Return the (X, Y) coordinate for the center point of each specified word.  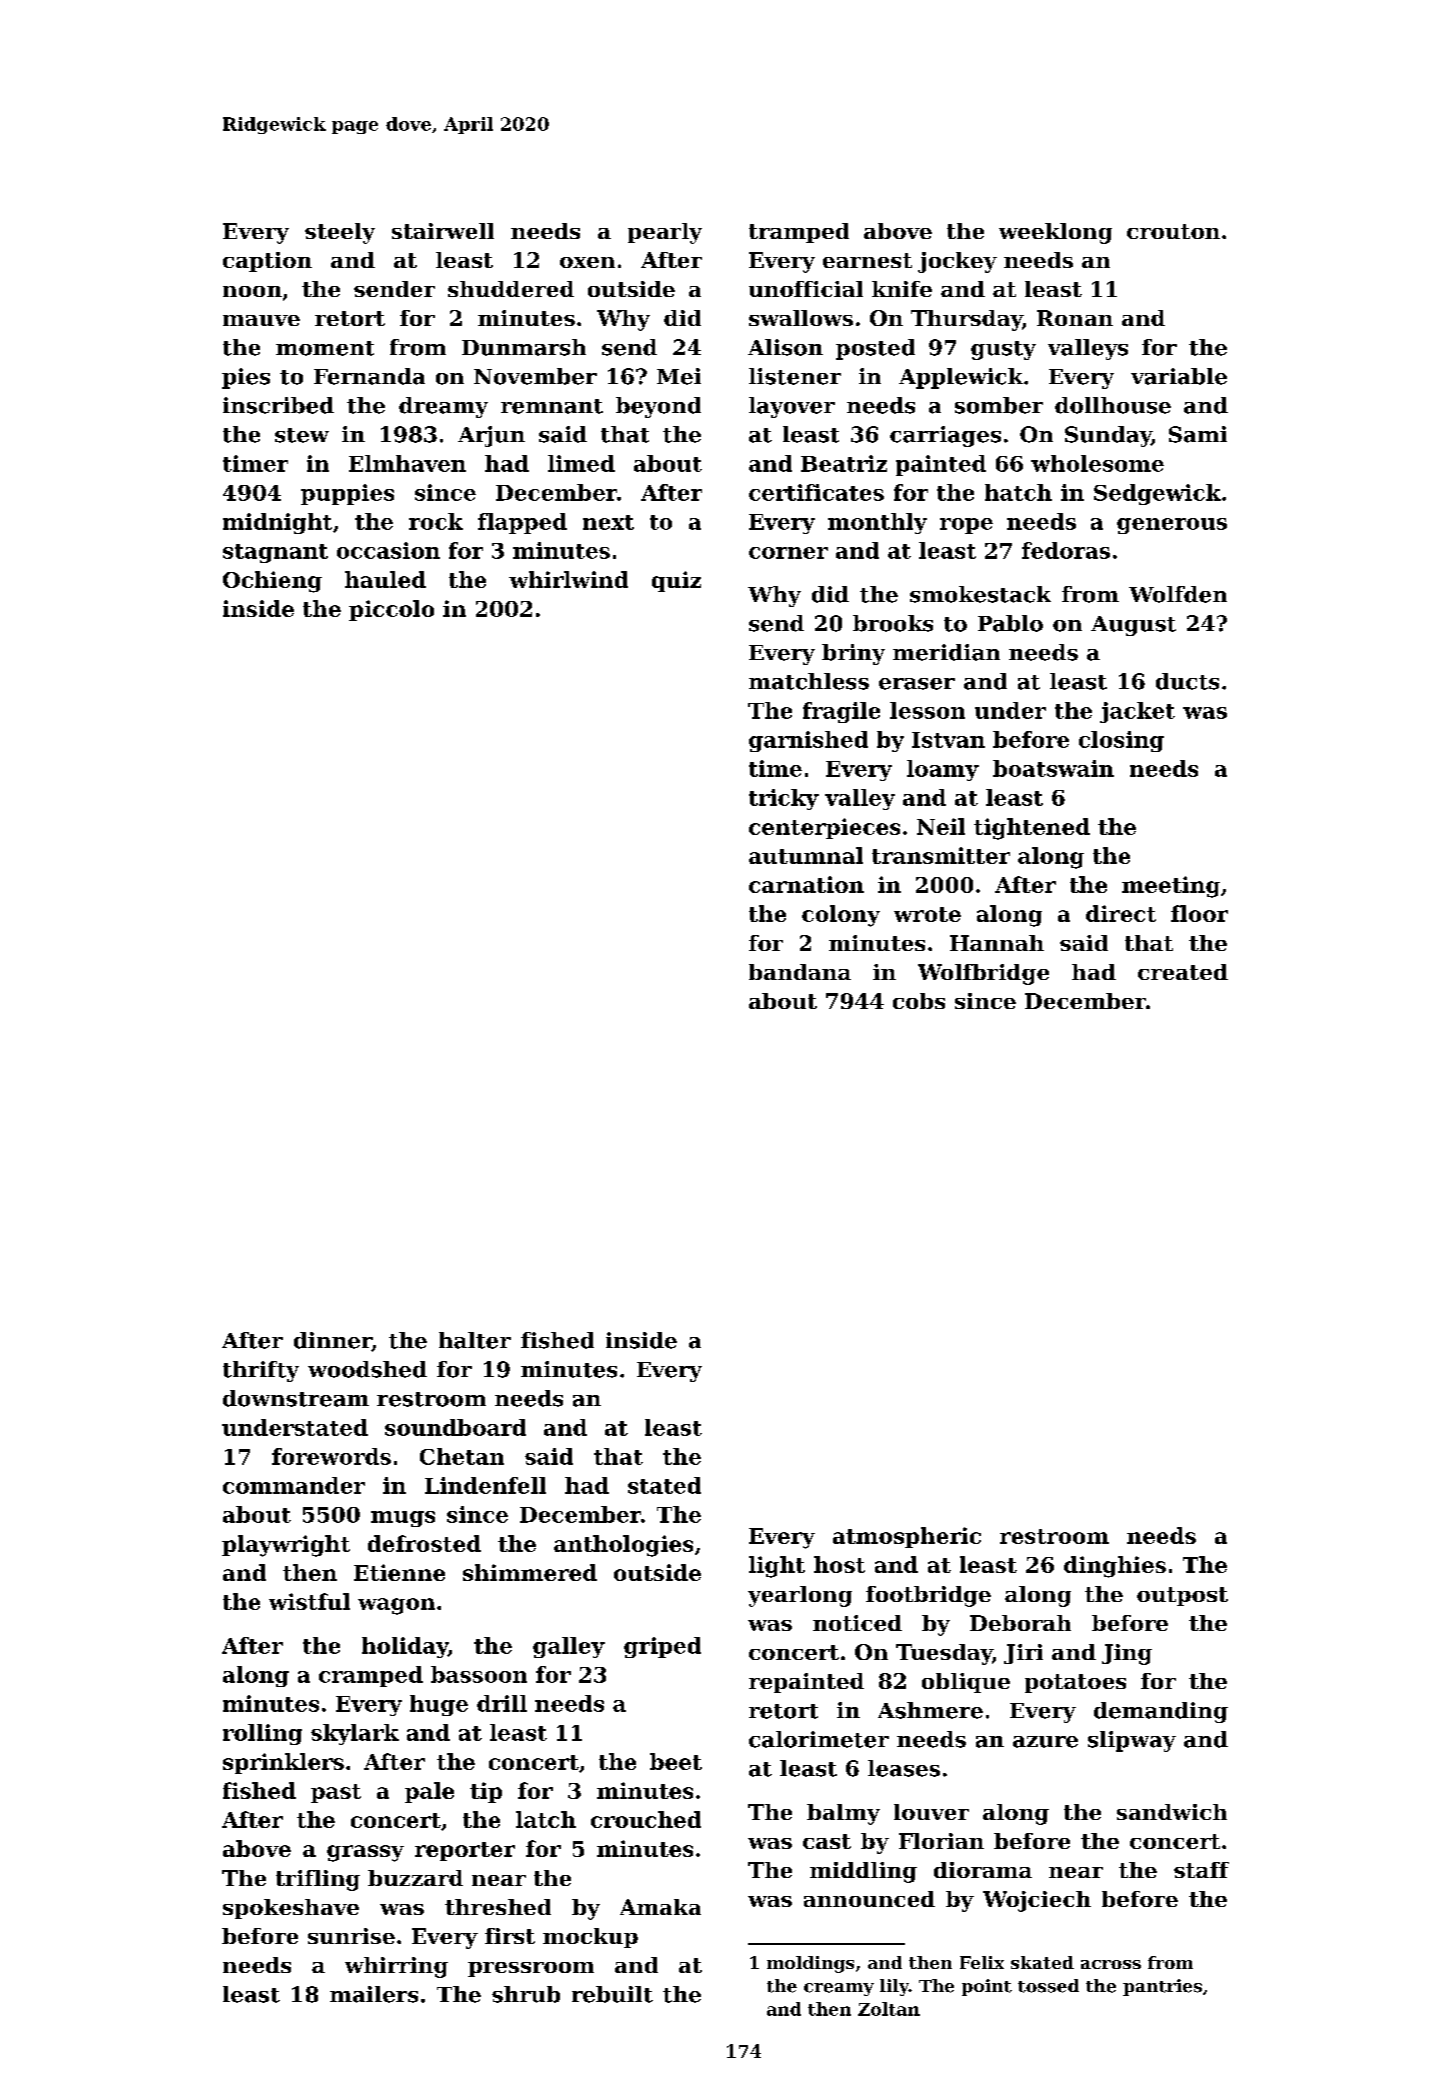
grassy (365, 1853)
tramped (799, 233)
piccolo (391, 610)
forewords (331, 1456)
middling (863, 1872)
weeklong (1055, 233)
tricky (784, 799)
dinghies (1115, 1567)
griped (662, 1647)
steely (340, 233)
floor (1199, 913)
